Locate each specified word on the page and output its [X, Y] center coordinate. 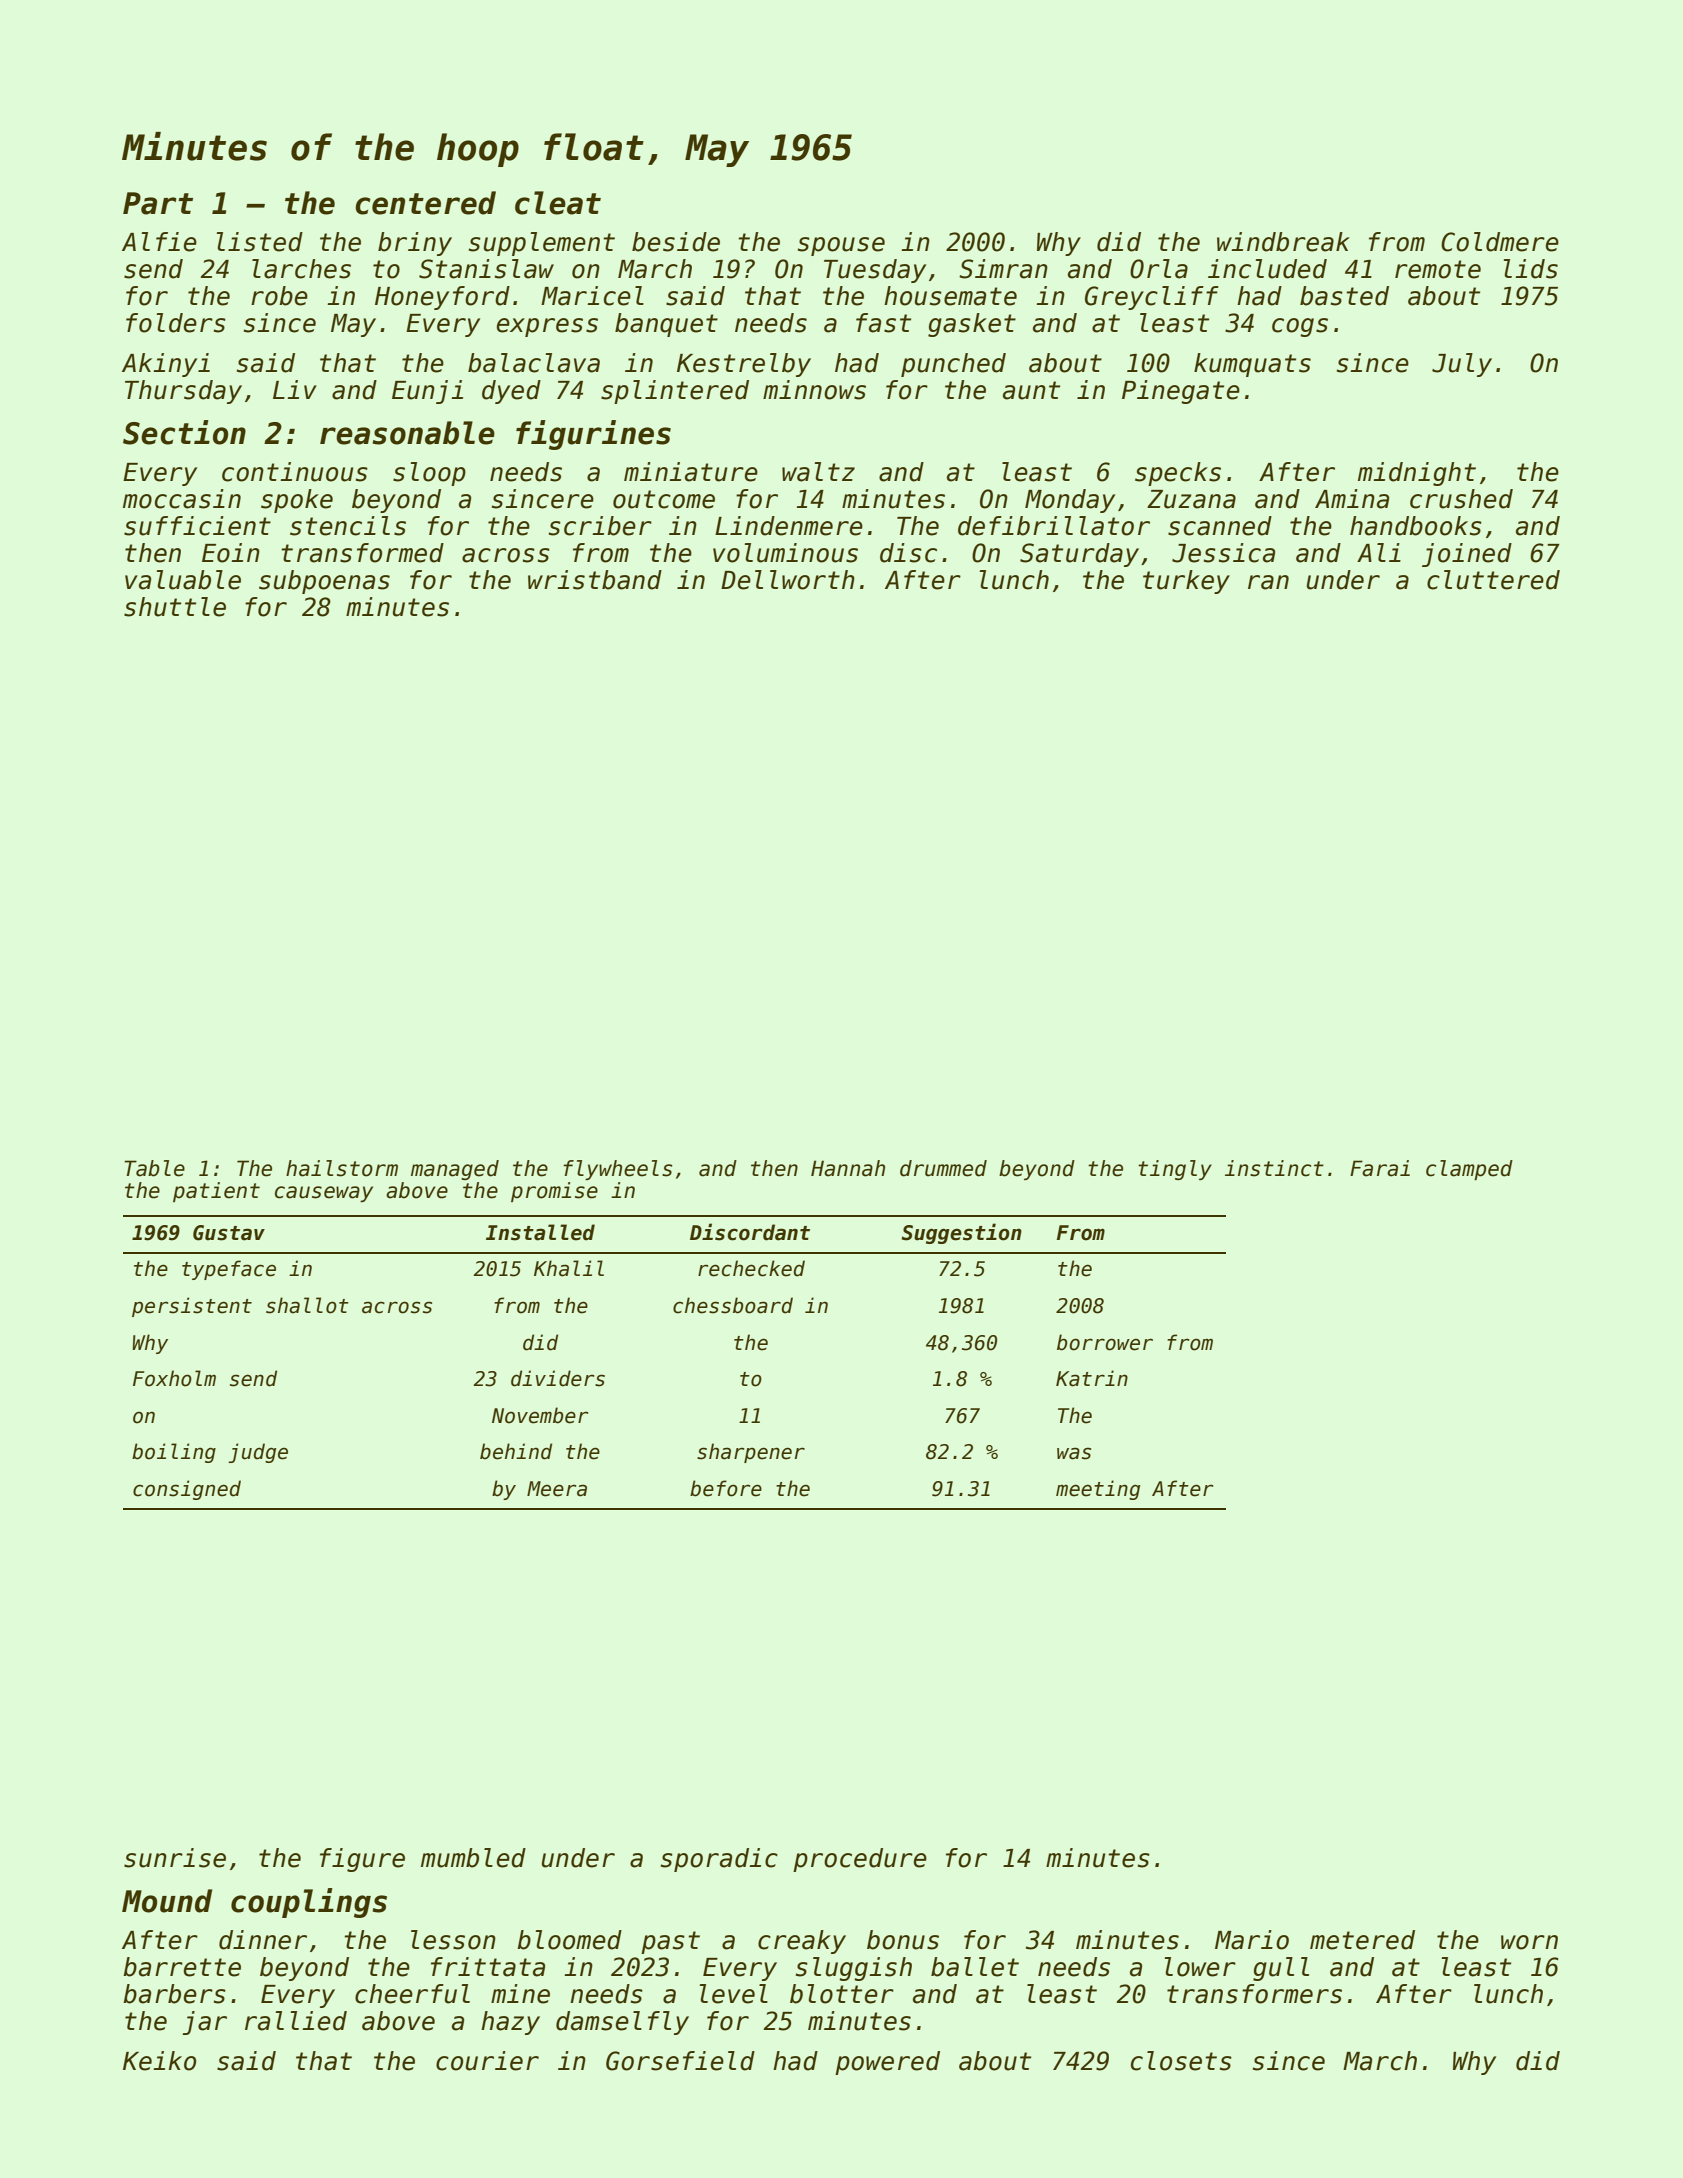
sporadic [719, 1860]
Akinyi [166, 365]
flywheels [618, 1170]
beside [676, 242]
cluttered [1493, 580]
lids [1531, 269]
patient [216, 1192]
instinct [1274, 1168]
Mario [1252, 1940]
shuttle [175, 607]
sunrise [175, 1858]
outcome [664, 499]
